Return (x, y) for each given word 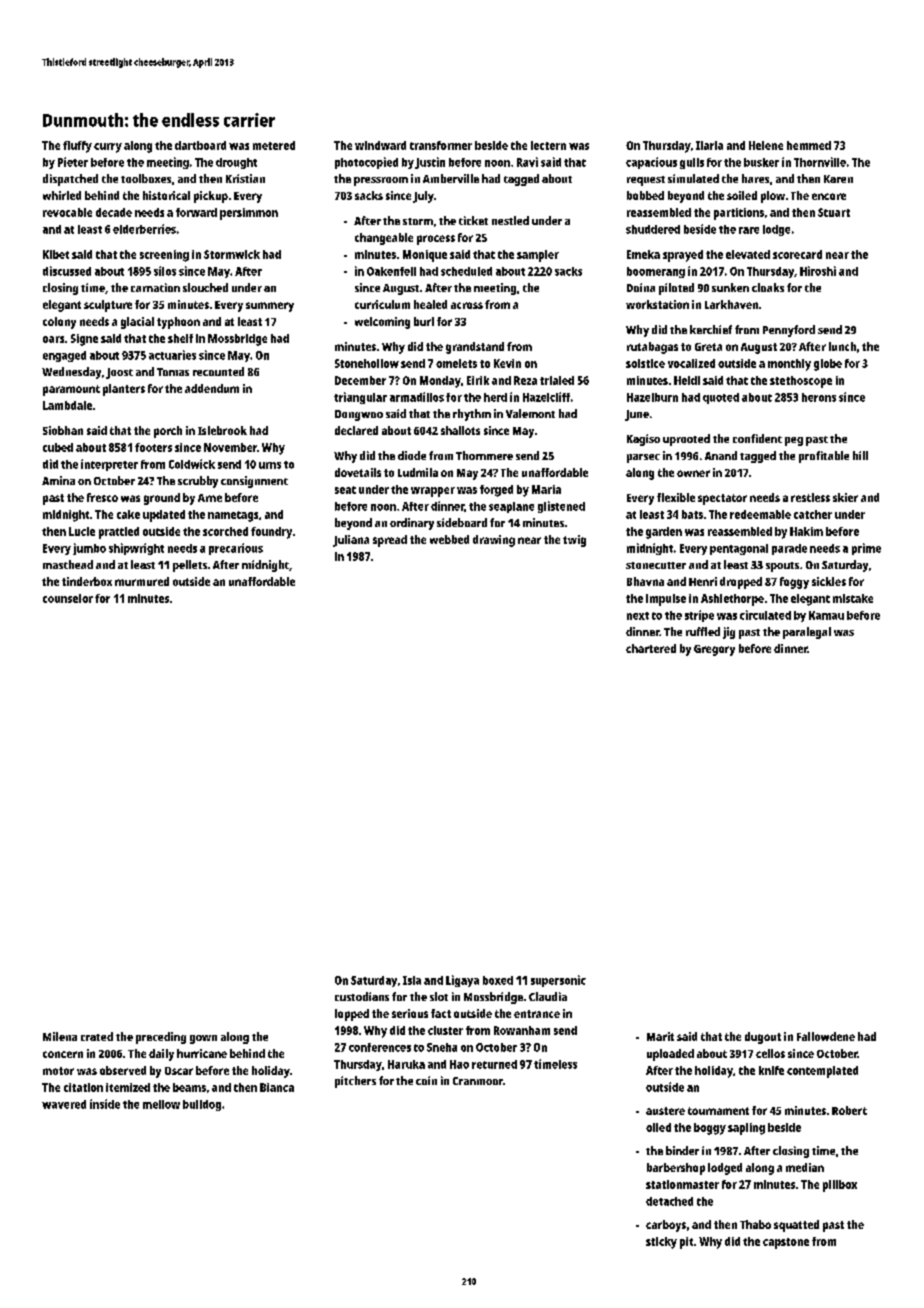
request (646, 181)
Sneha (442, 1047)
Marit (660, 1036)
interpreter (109, 465)
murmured (142, 581)
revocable (67, 212)
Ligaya (462, 981)
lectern (548, 145)
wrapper (433, 492)
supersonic (558, 981)
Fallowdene (826, 1036)
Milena (60, 1036)
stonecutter (656, 565)
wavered (64, 1104)
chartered (651, 648)
